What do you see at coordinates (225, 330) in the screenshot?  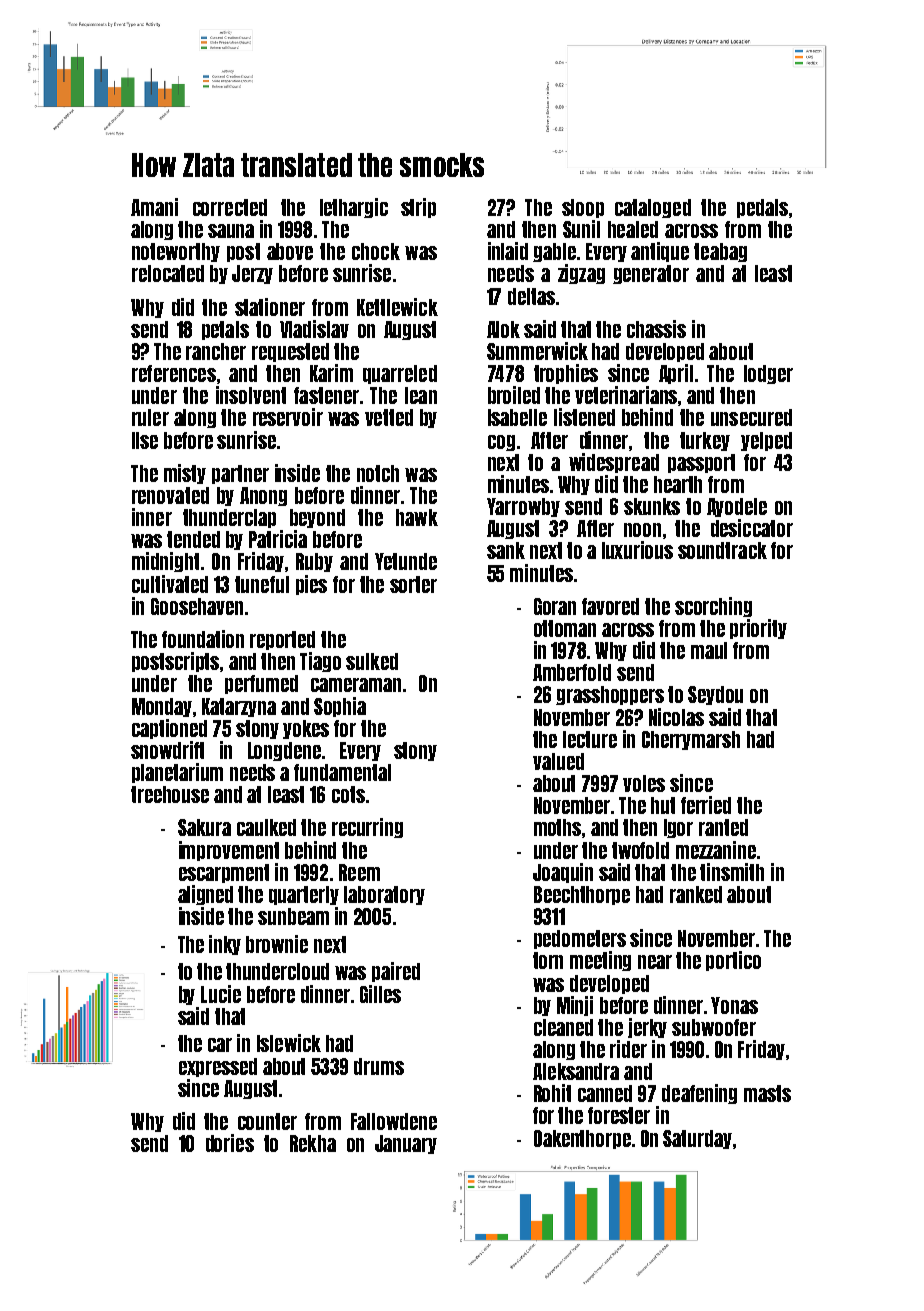 I see `petals` at bounding box center [225, 330].
